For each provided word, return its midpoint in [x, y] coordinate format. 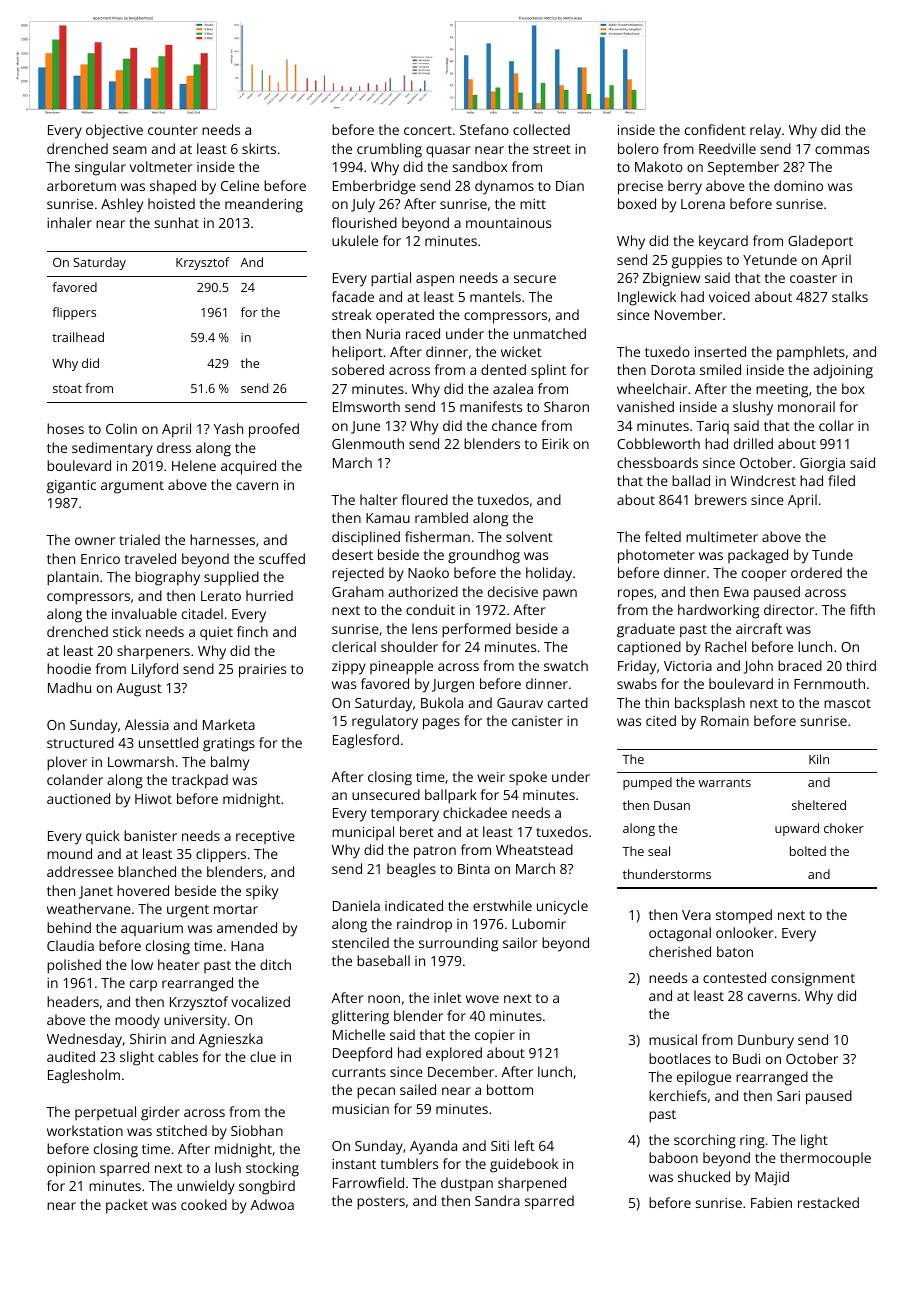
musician [360, 1109]
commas [842, 150]
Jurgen [453, 686]
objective [114, 131]
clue [263, 1056]
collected [541, 129]
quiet [216, 634]
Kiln [819, 759]
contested [734, 977]
